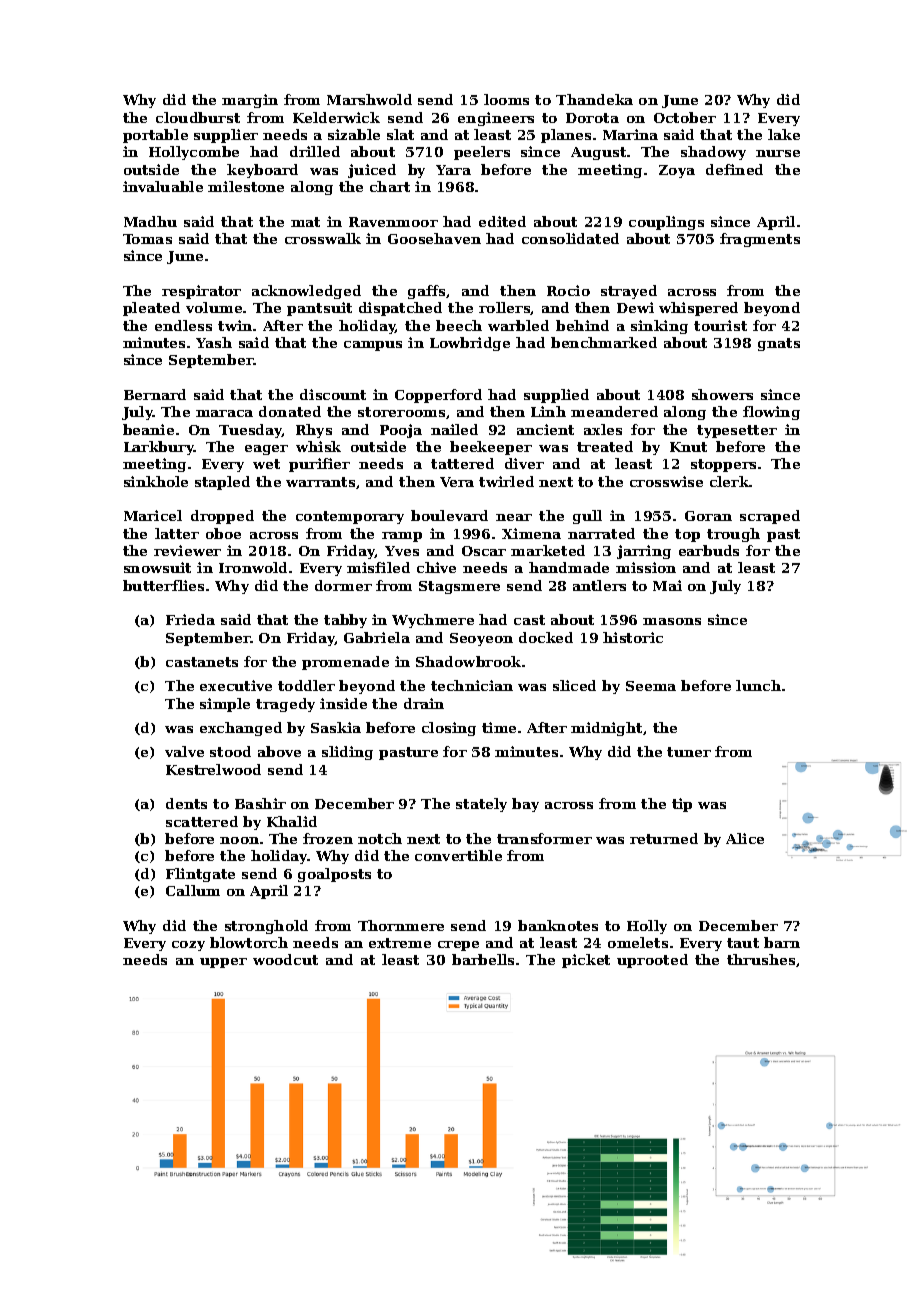  What do you see at coordinates (659, 327) in the screenshot?
I see `sinking` at bounding box center [659, 327].
